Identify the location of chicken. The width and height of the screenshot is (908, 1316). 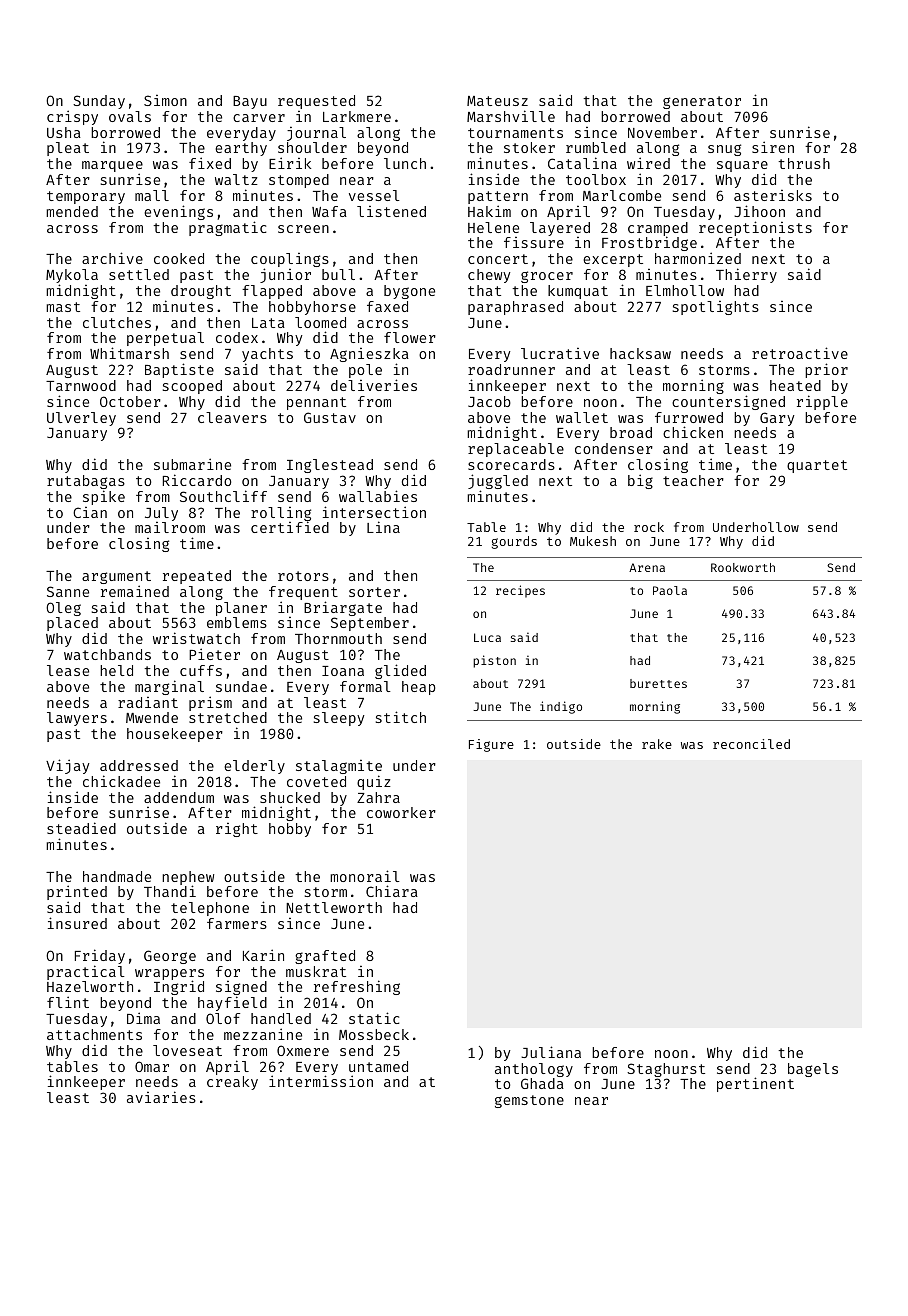
(693, 432).
